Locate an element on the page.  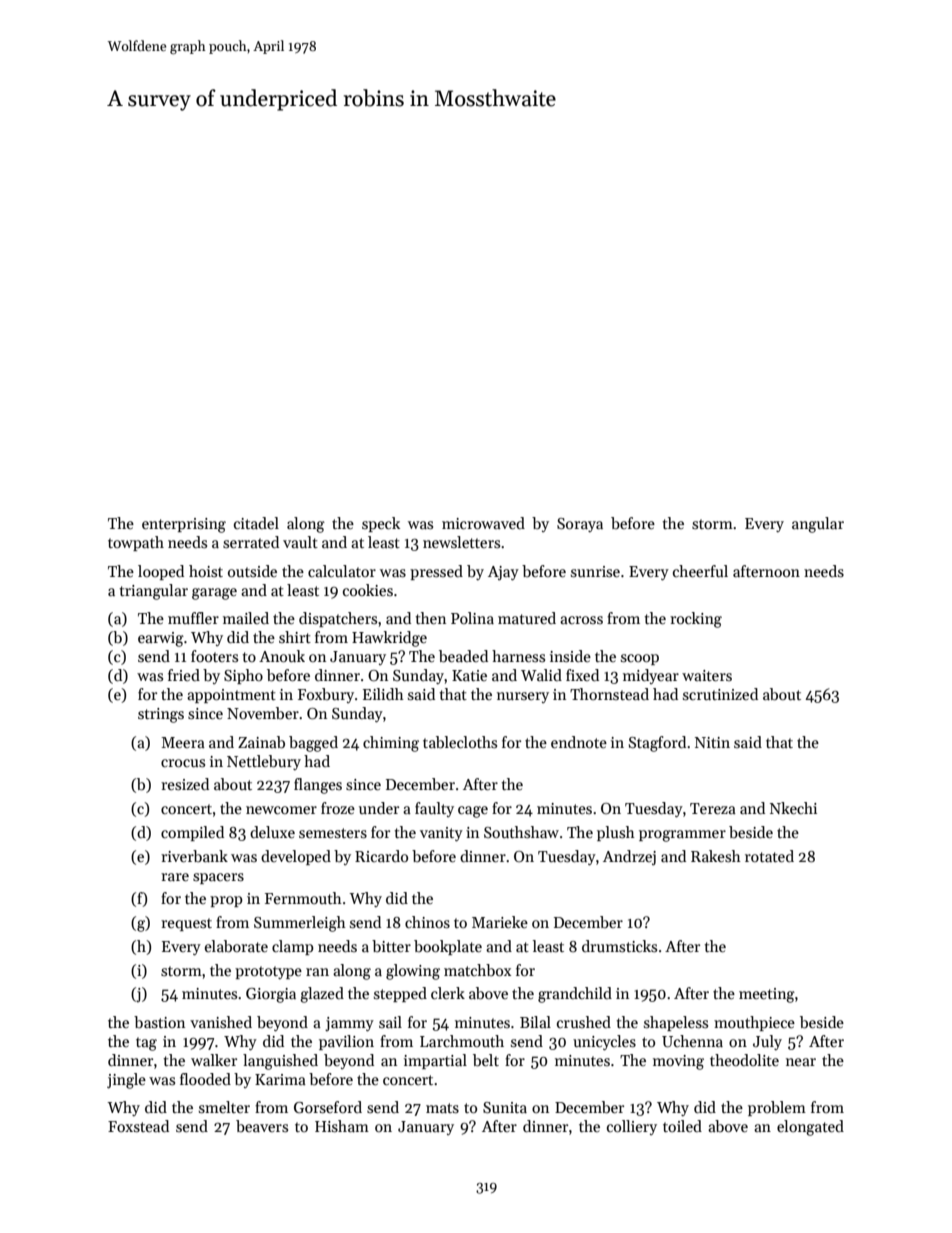
meeting is located at coordinates (767, 995).
